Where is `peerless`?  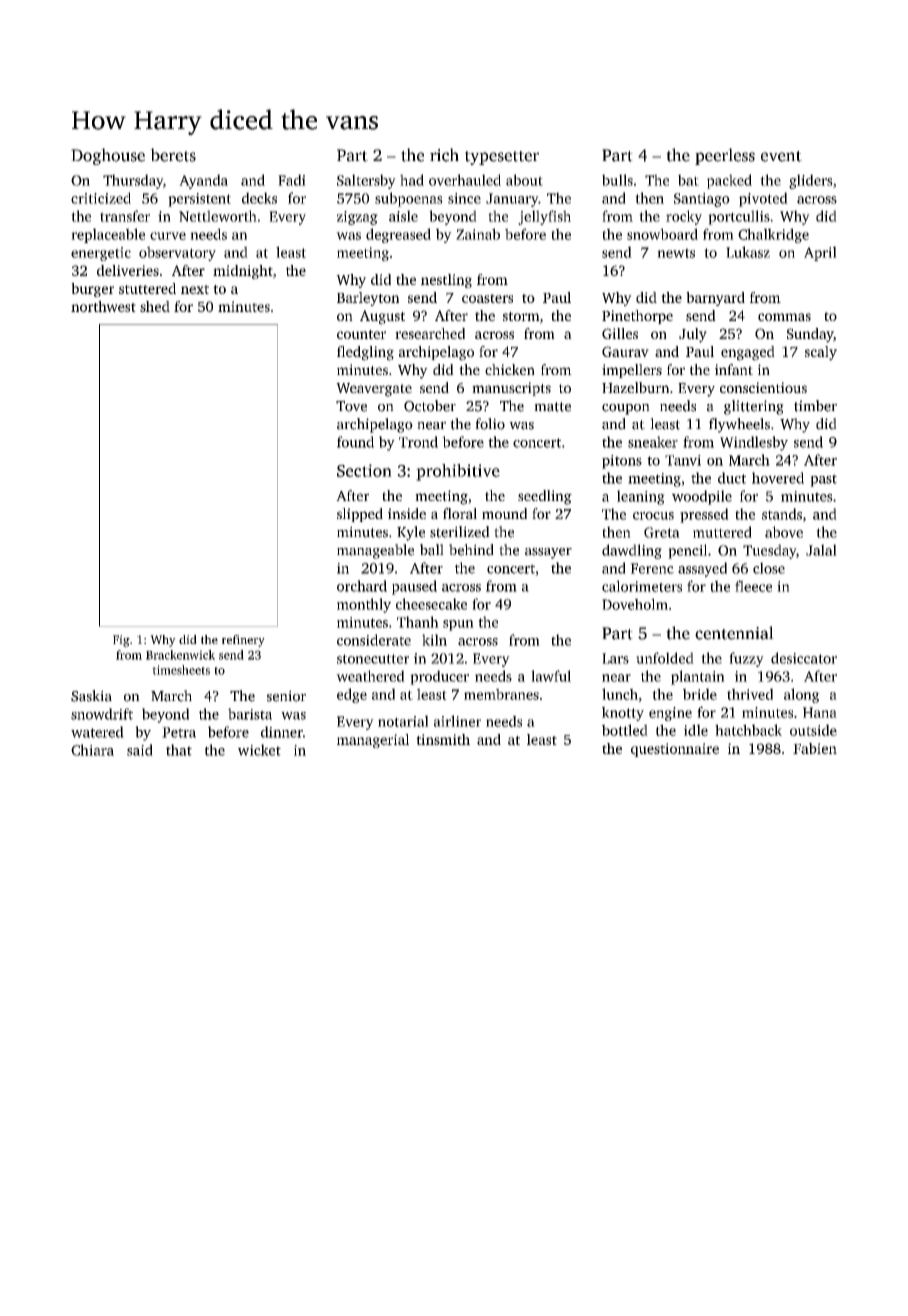
peerless is located at coordinates (725, 156).
